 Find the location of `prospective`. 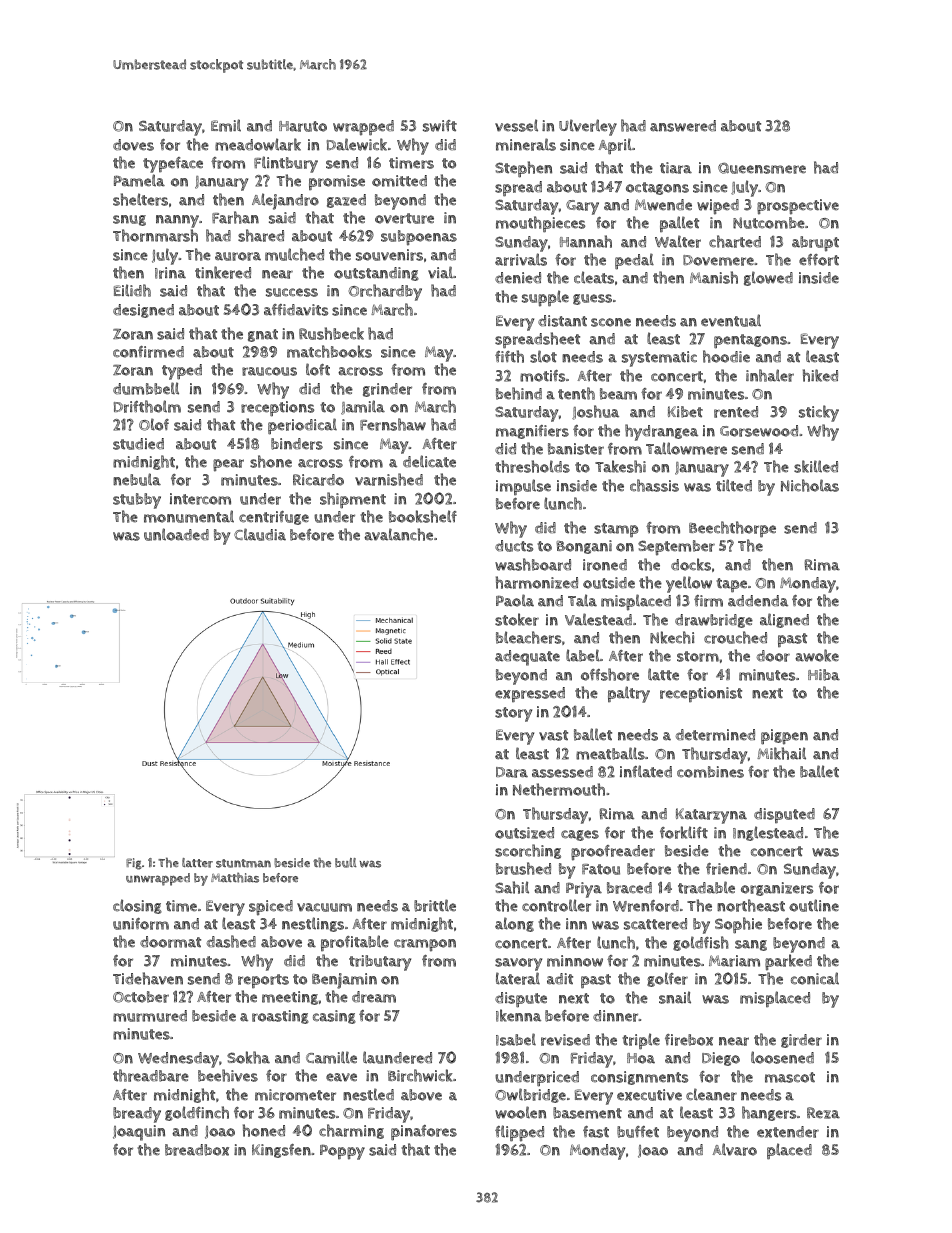

prospective is located at coordinates (798, 207).
